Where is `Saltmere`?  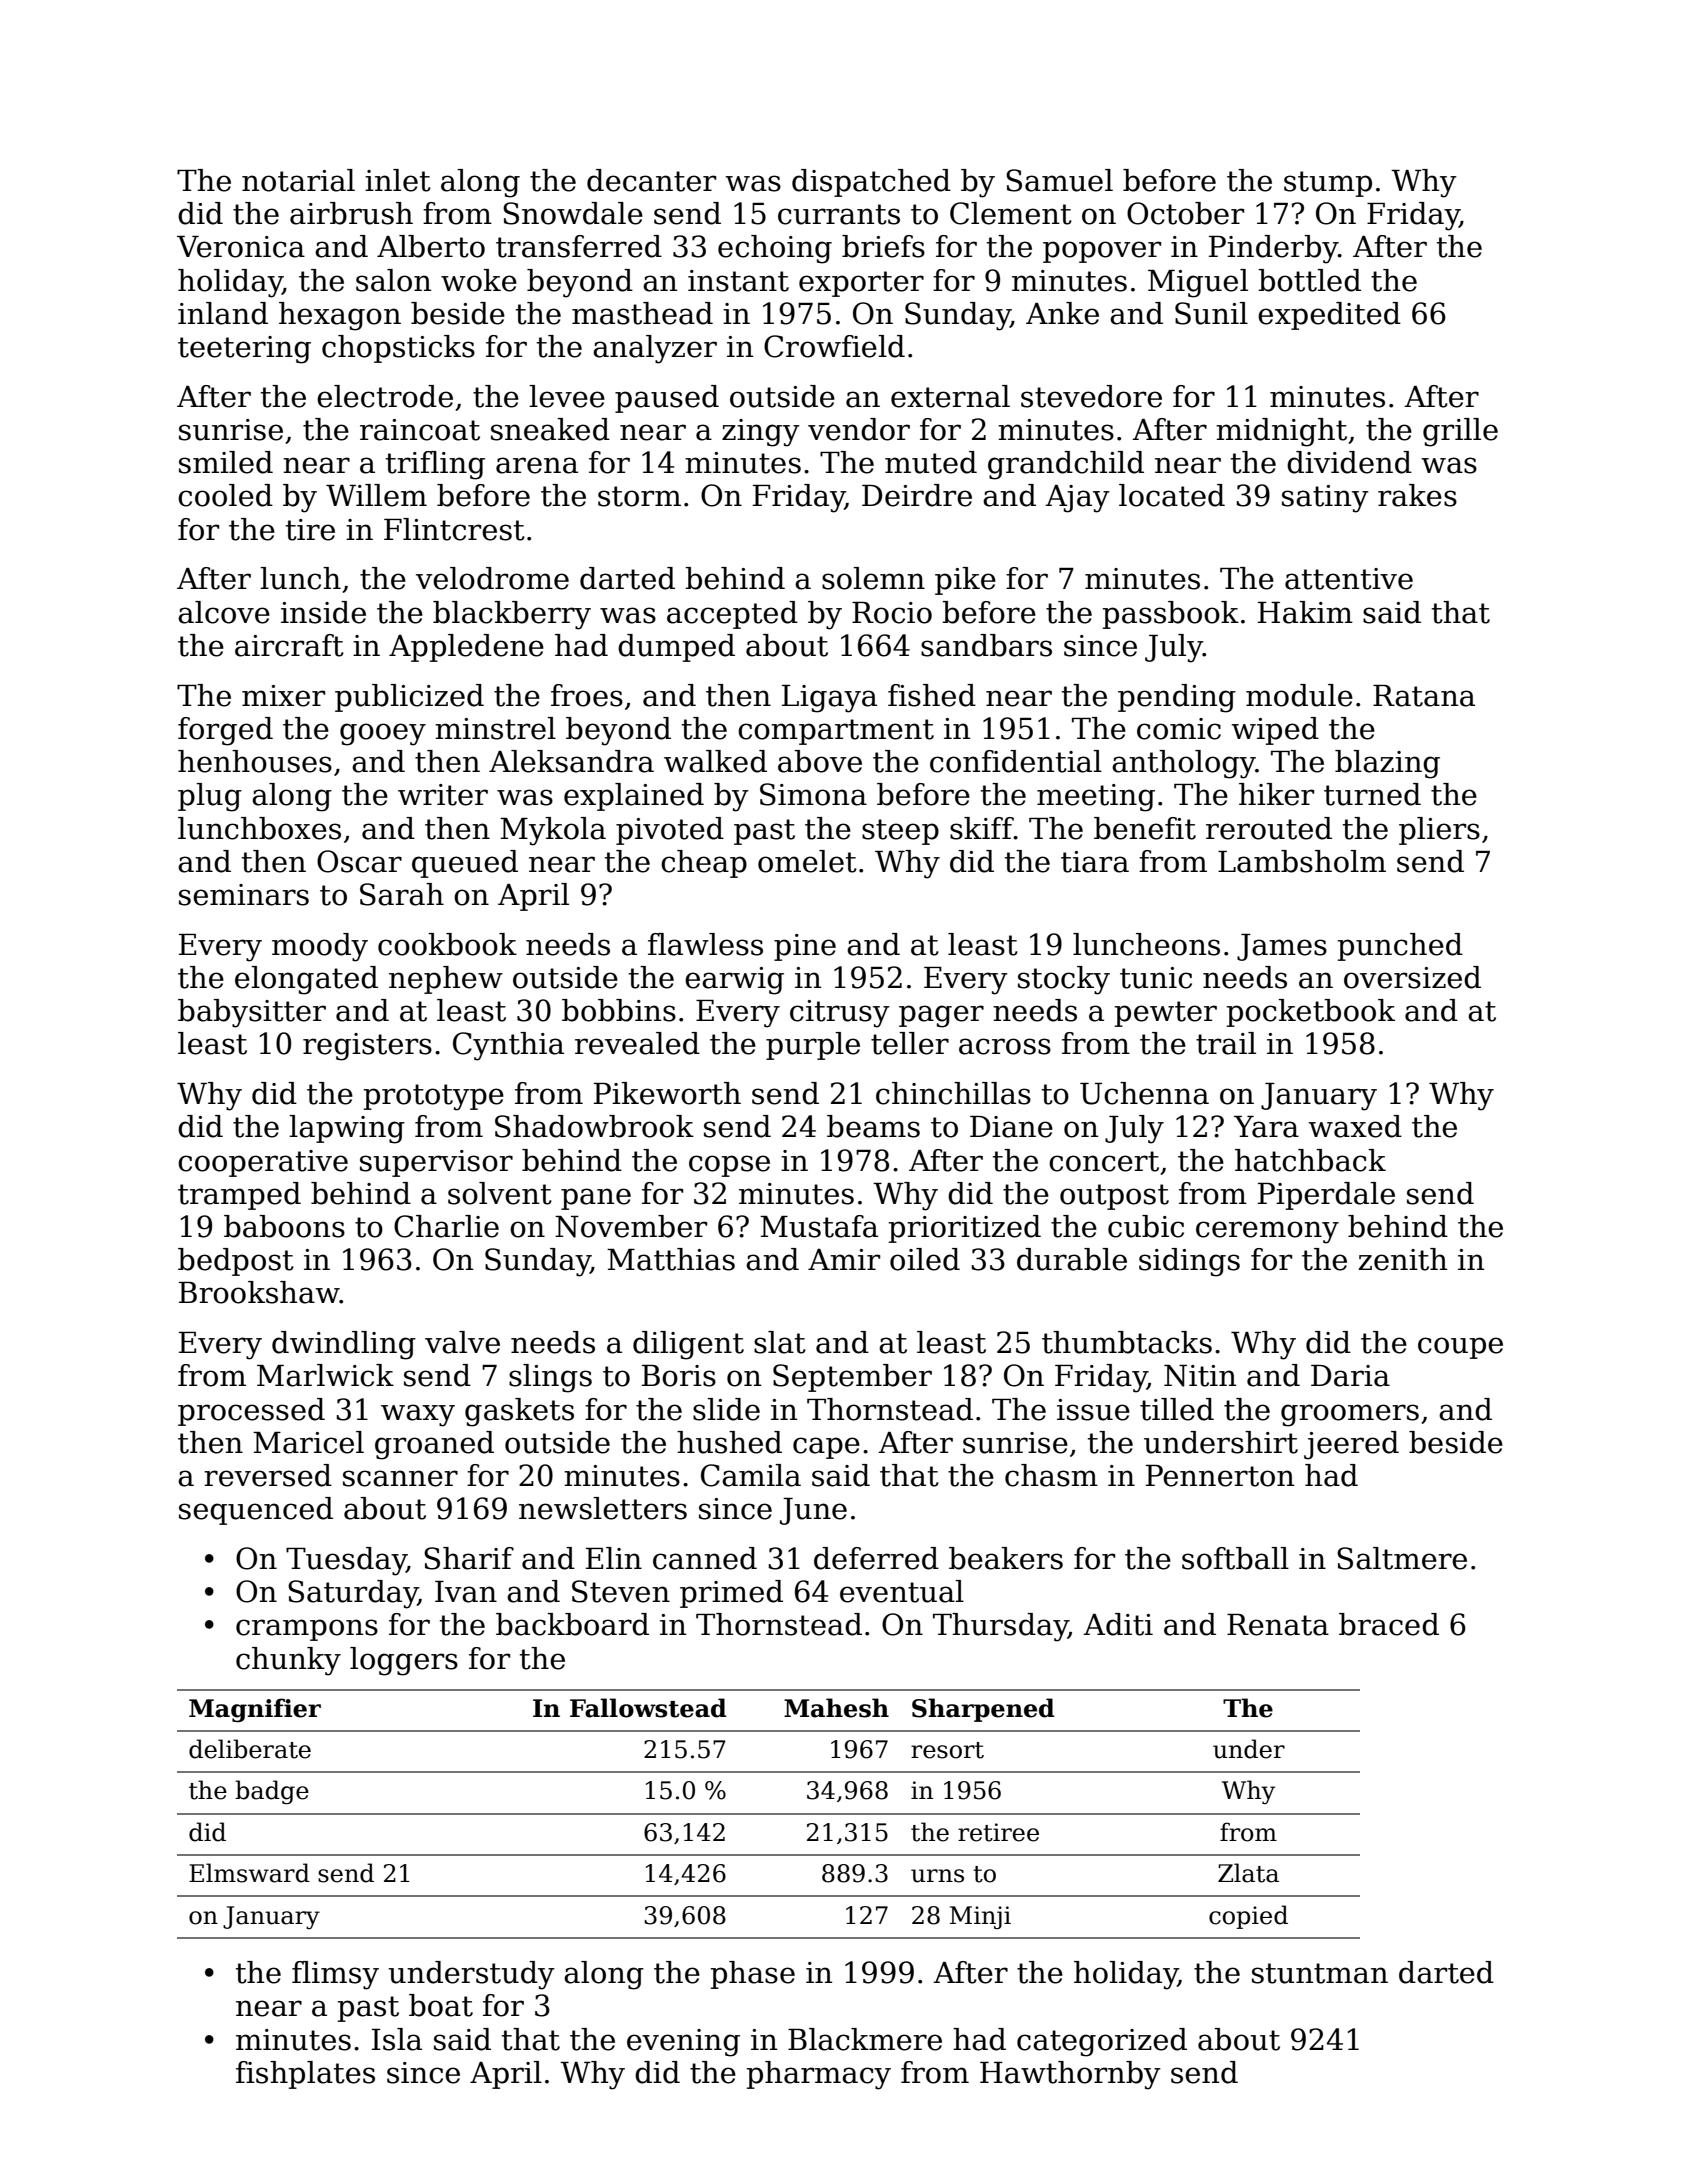 Saltmere is located at coordinates (1402, 1558).
